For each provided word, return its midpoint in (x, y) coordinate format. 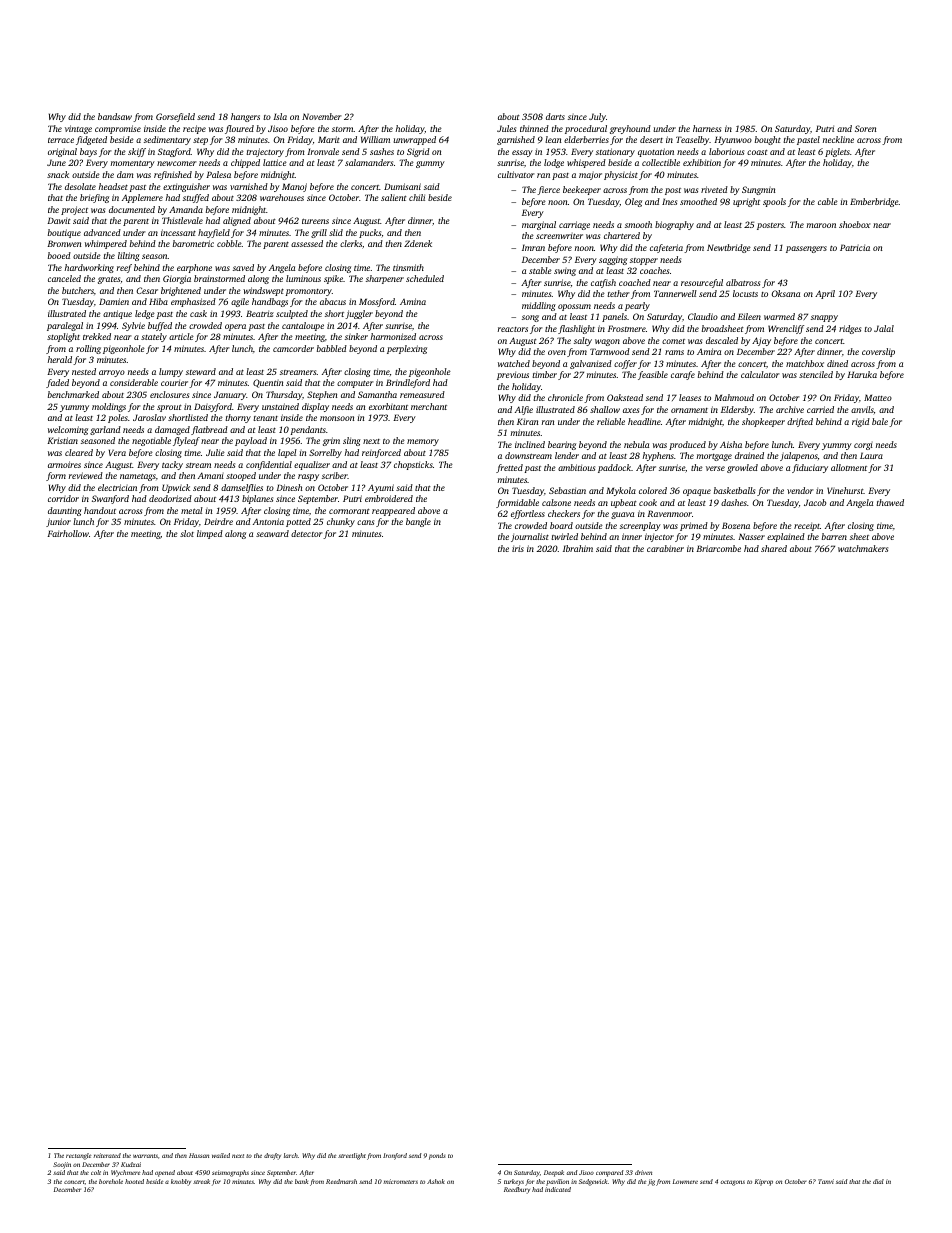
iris (518, 548)
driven (643, 1172)
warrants (145, 1156)
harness (707, 128)
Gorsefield (175, 117)
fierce (548, 190)
